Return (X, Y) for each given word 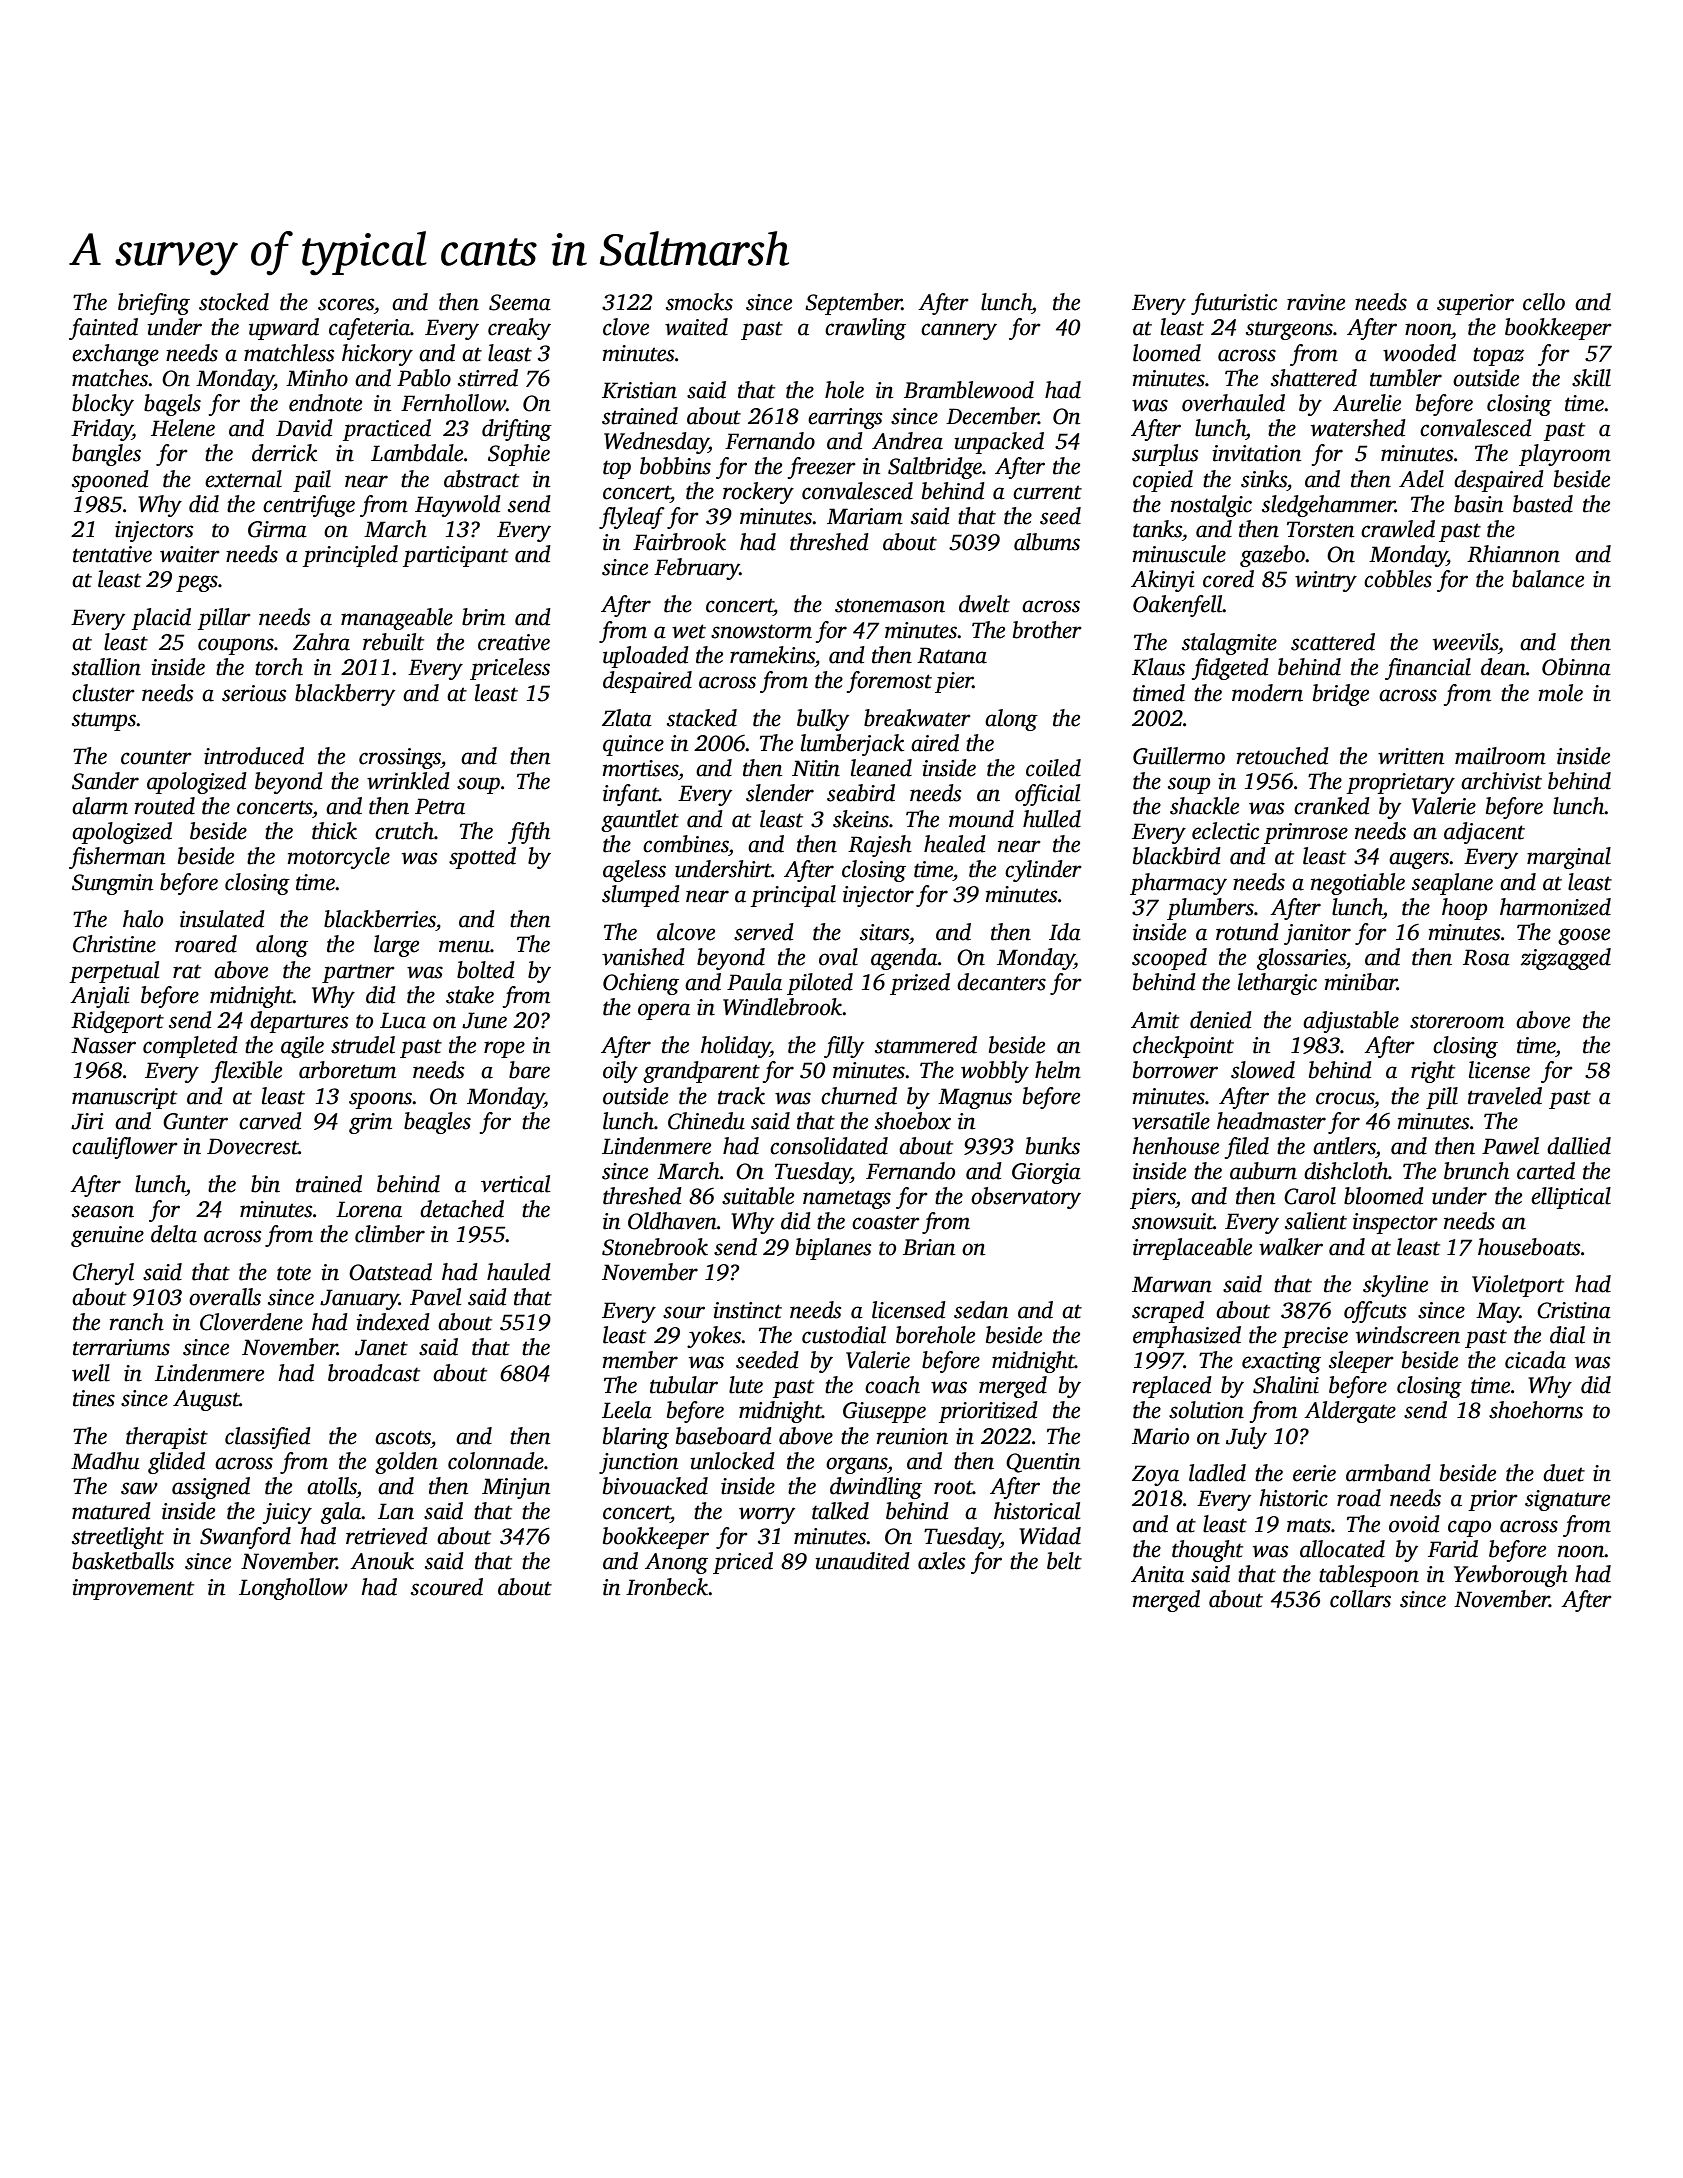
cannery (959, 331)
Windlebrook (782, 1007)
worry (767, 1515)
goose (1584, 936)
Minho (317, 378)
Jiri (87, 1121)
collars (1360, 1599)
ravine (1316, 302)
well (91, 1373)
